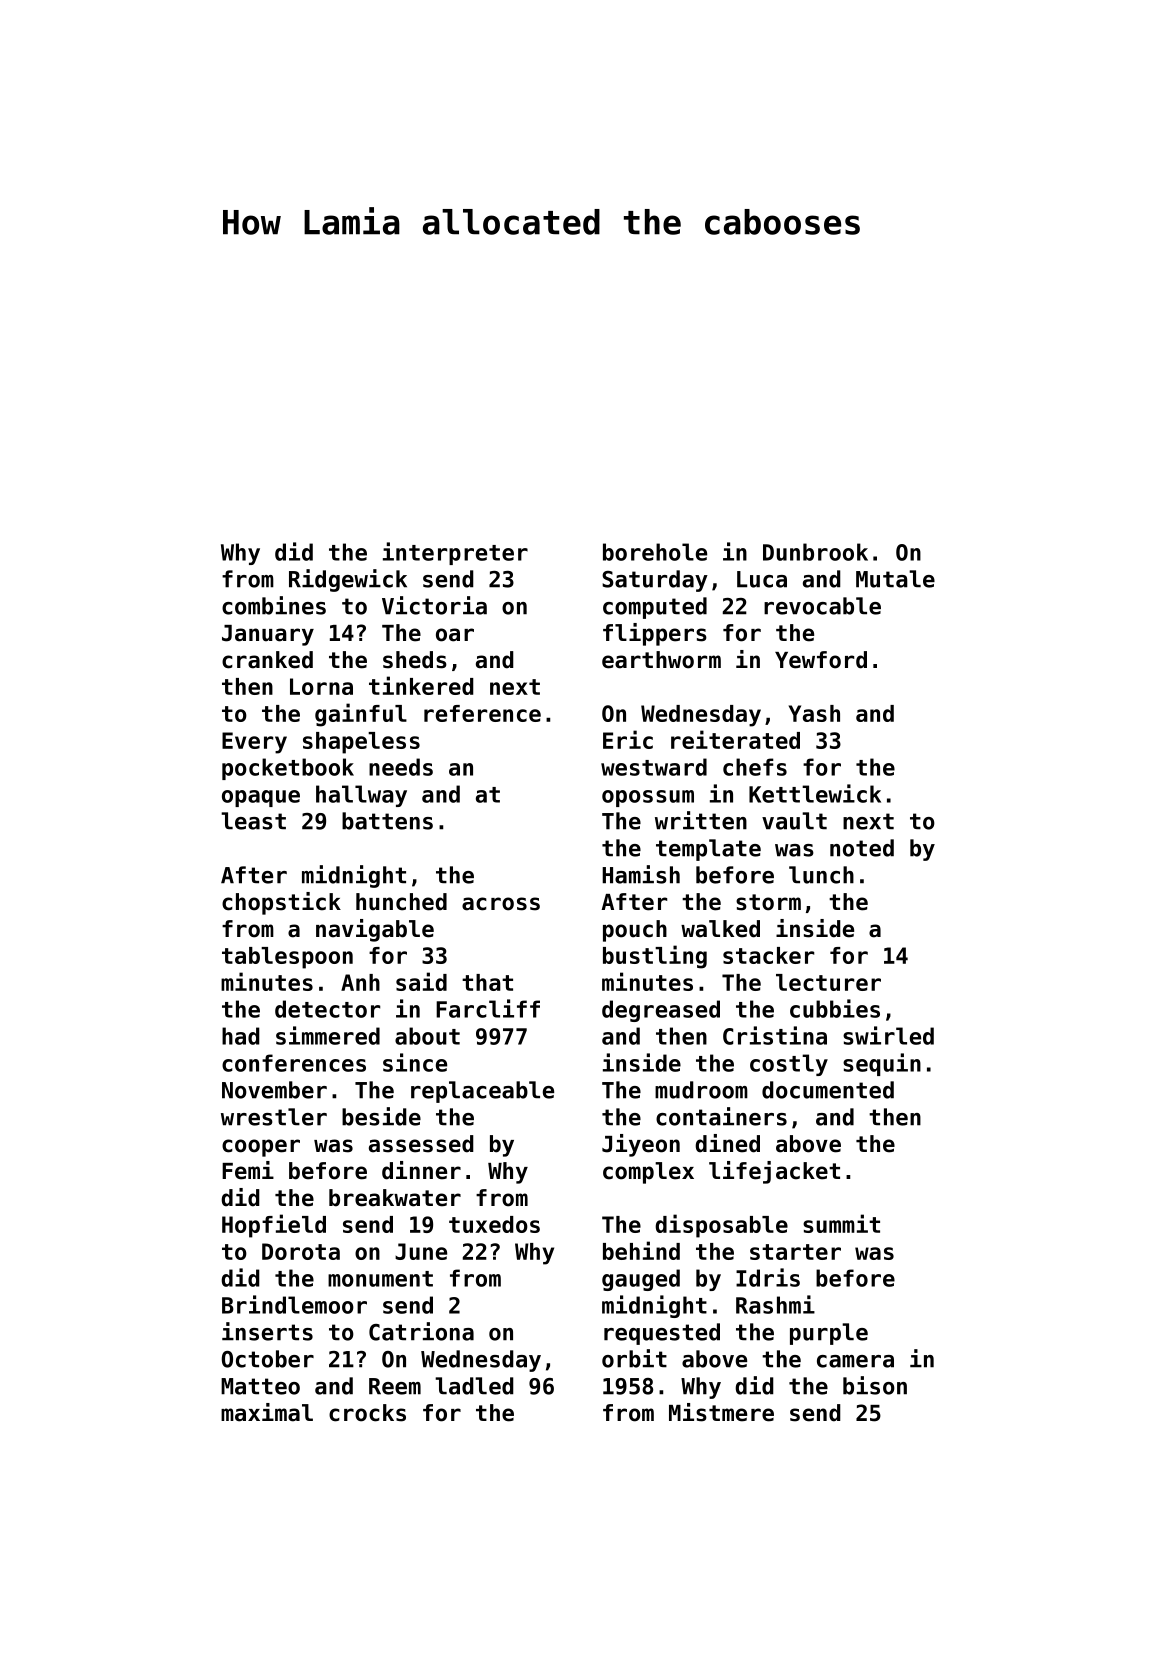  Describe the element at coordinates (387, 821) in the screenshot. I see `battens` at that location.
